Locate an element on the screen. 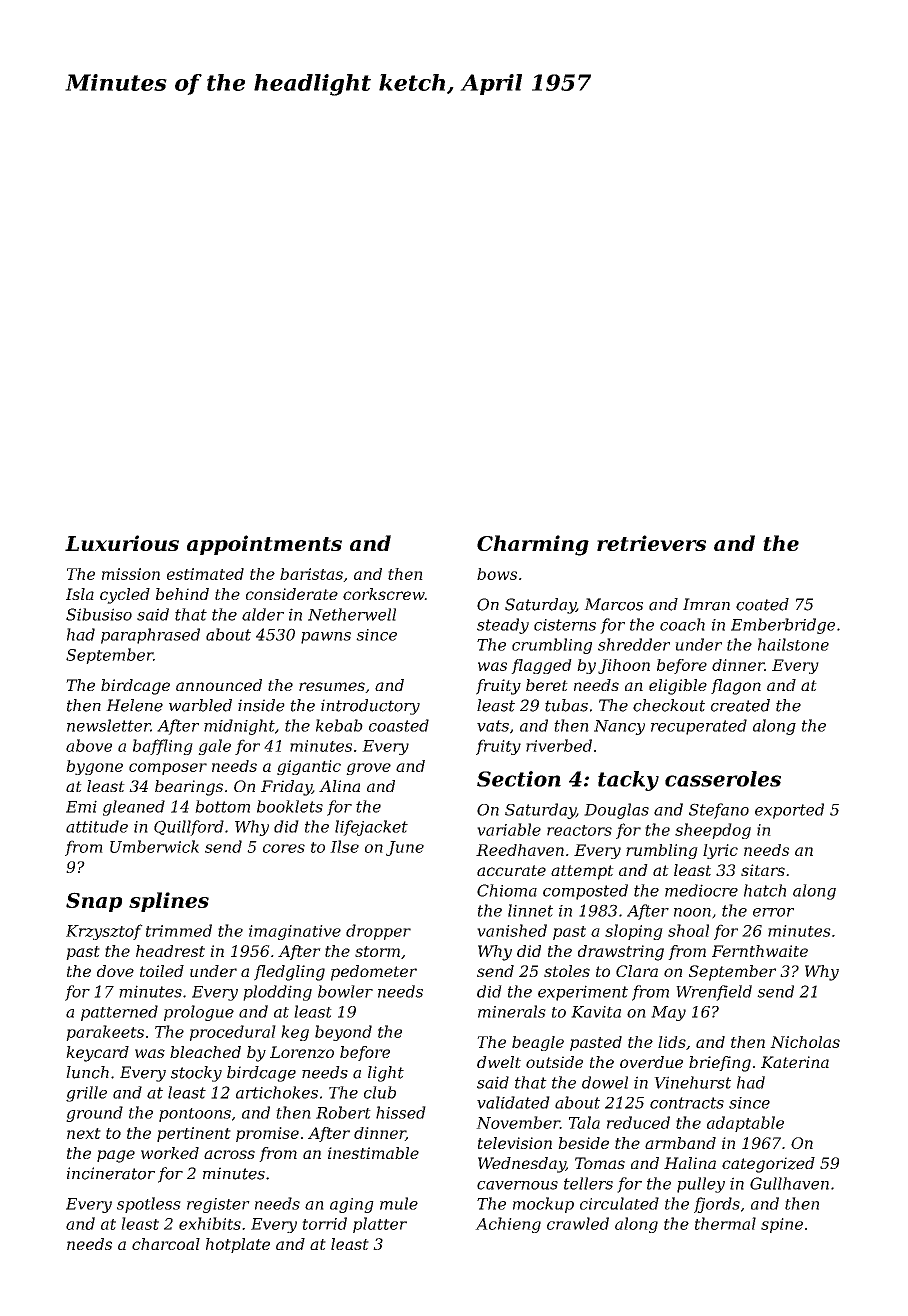  paraphrased is located at coordinates (150, 636).
